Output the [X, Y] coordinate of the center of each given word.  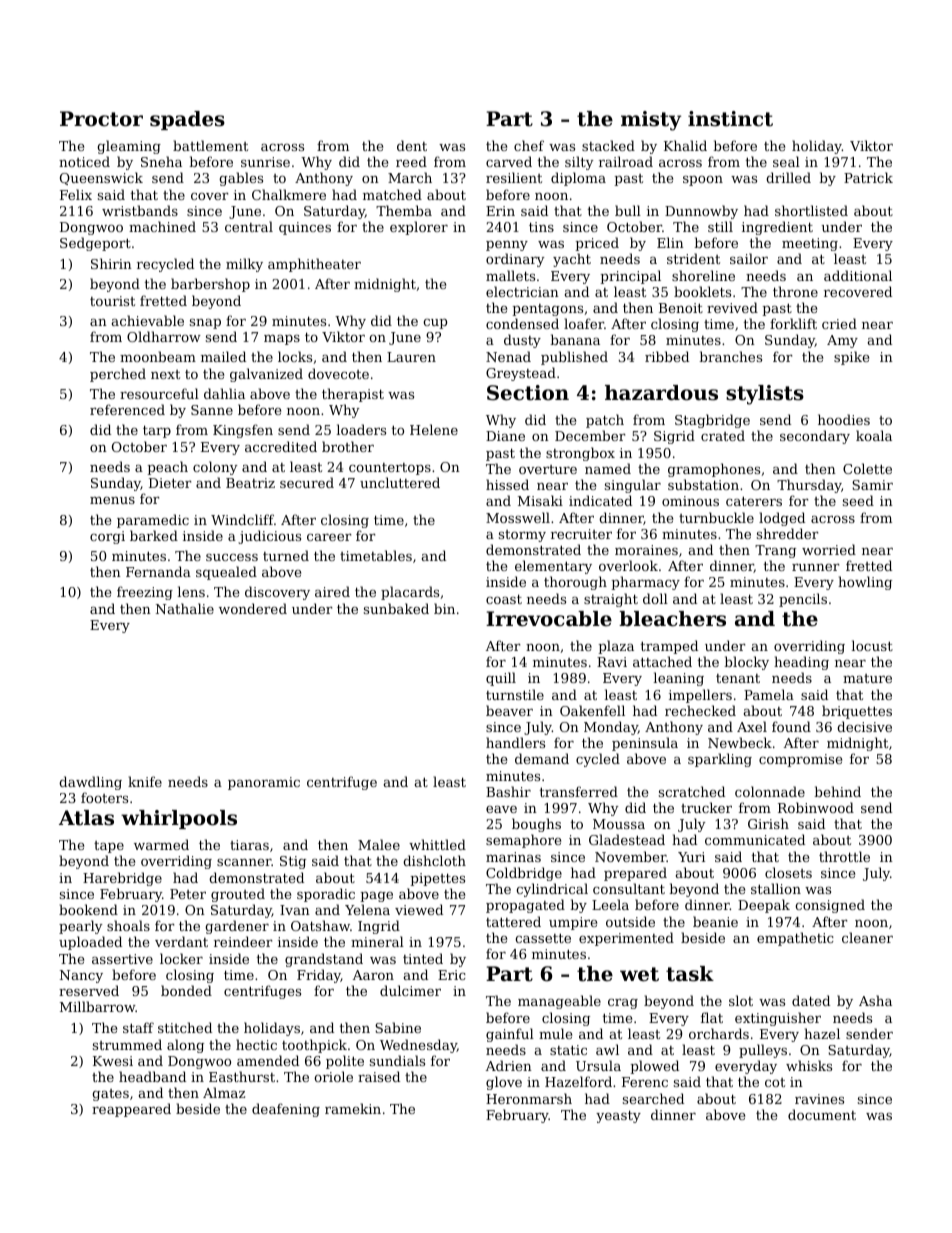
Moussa [619, 824]
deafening [286, 1110]
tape [109, 847]
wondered [253, 608]
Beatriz [250, 483]
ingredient [777, 228]
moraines [646, 550]
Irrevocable [549, 619]
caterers [754, 501]
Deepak [764, 906]
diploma [578, 179]
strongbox [580, 454]
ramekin [353, 1108]
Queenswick [101, 178]
